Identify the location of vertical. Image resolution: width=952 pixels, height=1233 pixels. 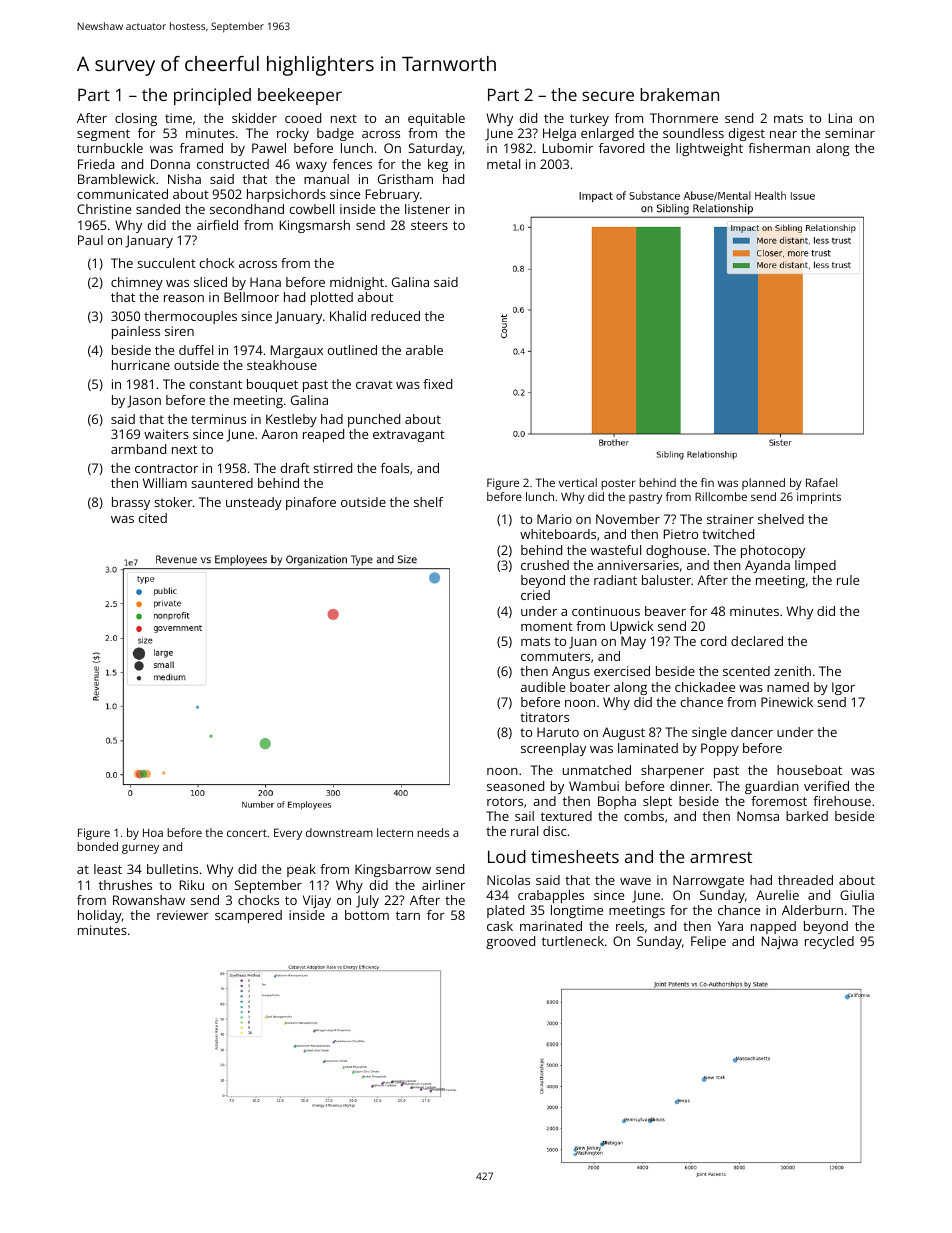
(578, 482).
